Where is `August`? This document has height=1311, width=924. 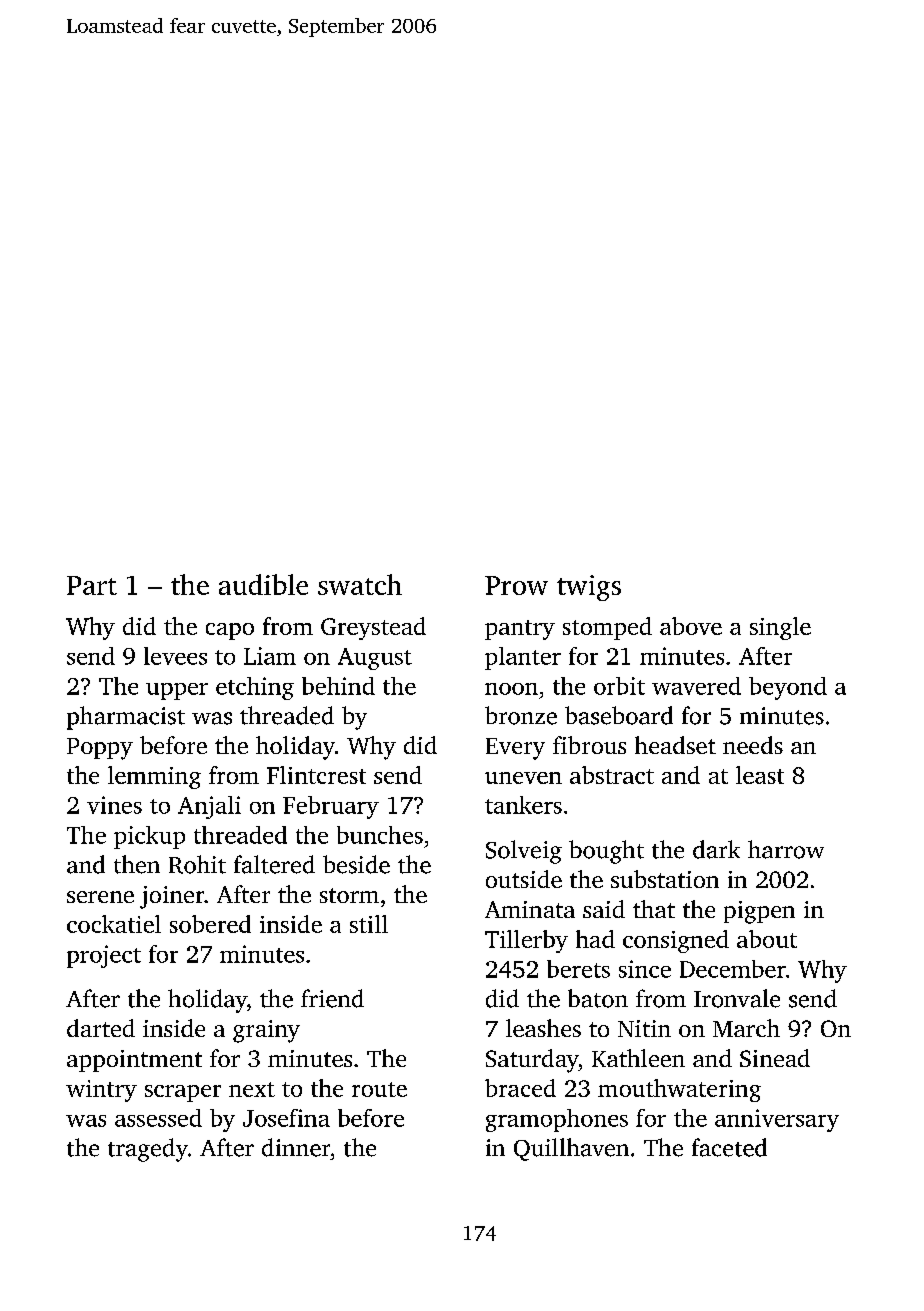 August is located at coordinates (375, 659).
